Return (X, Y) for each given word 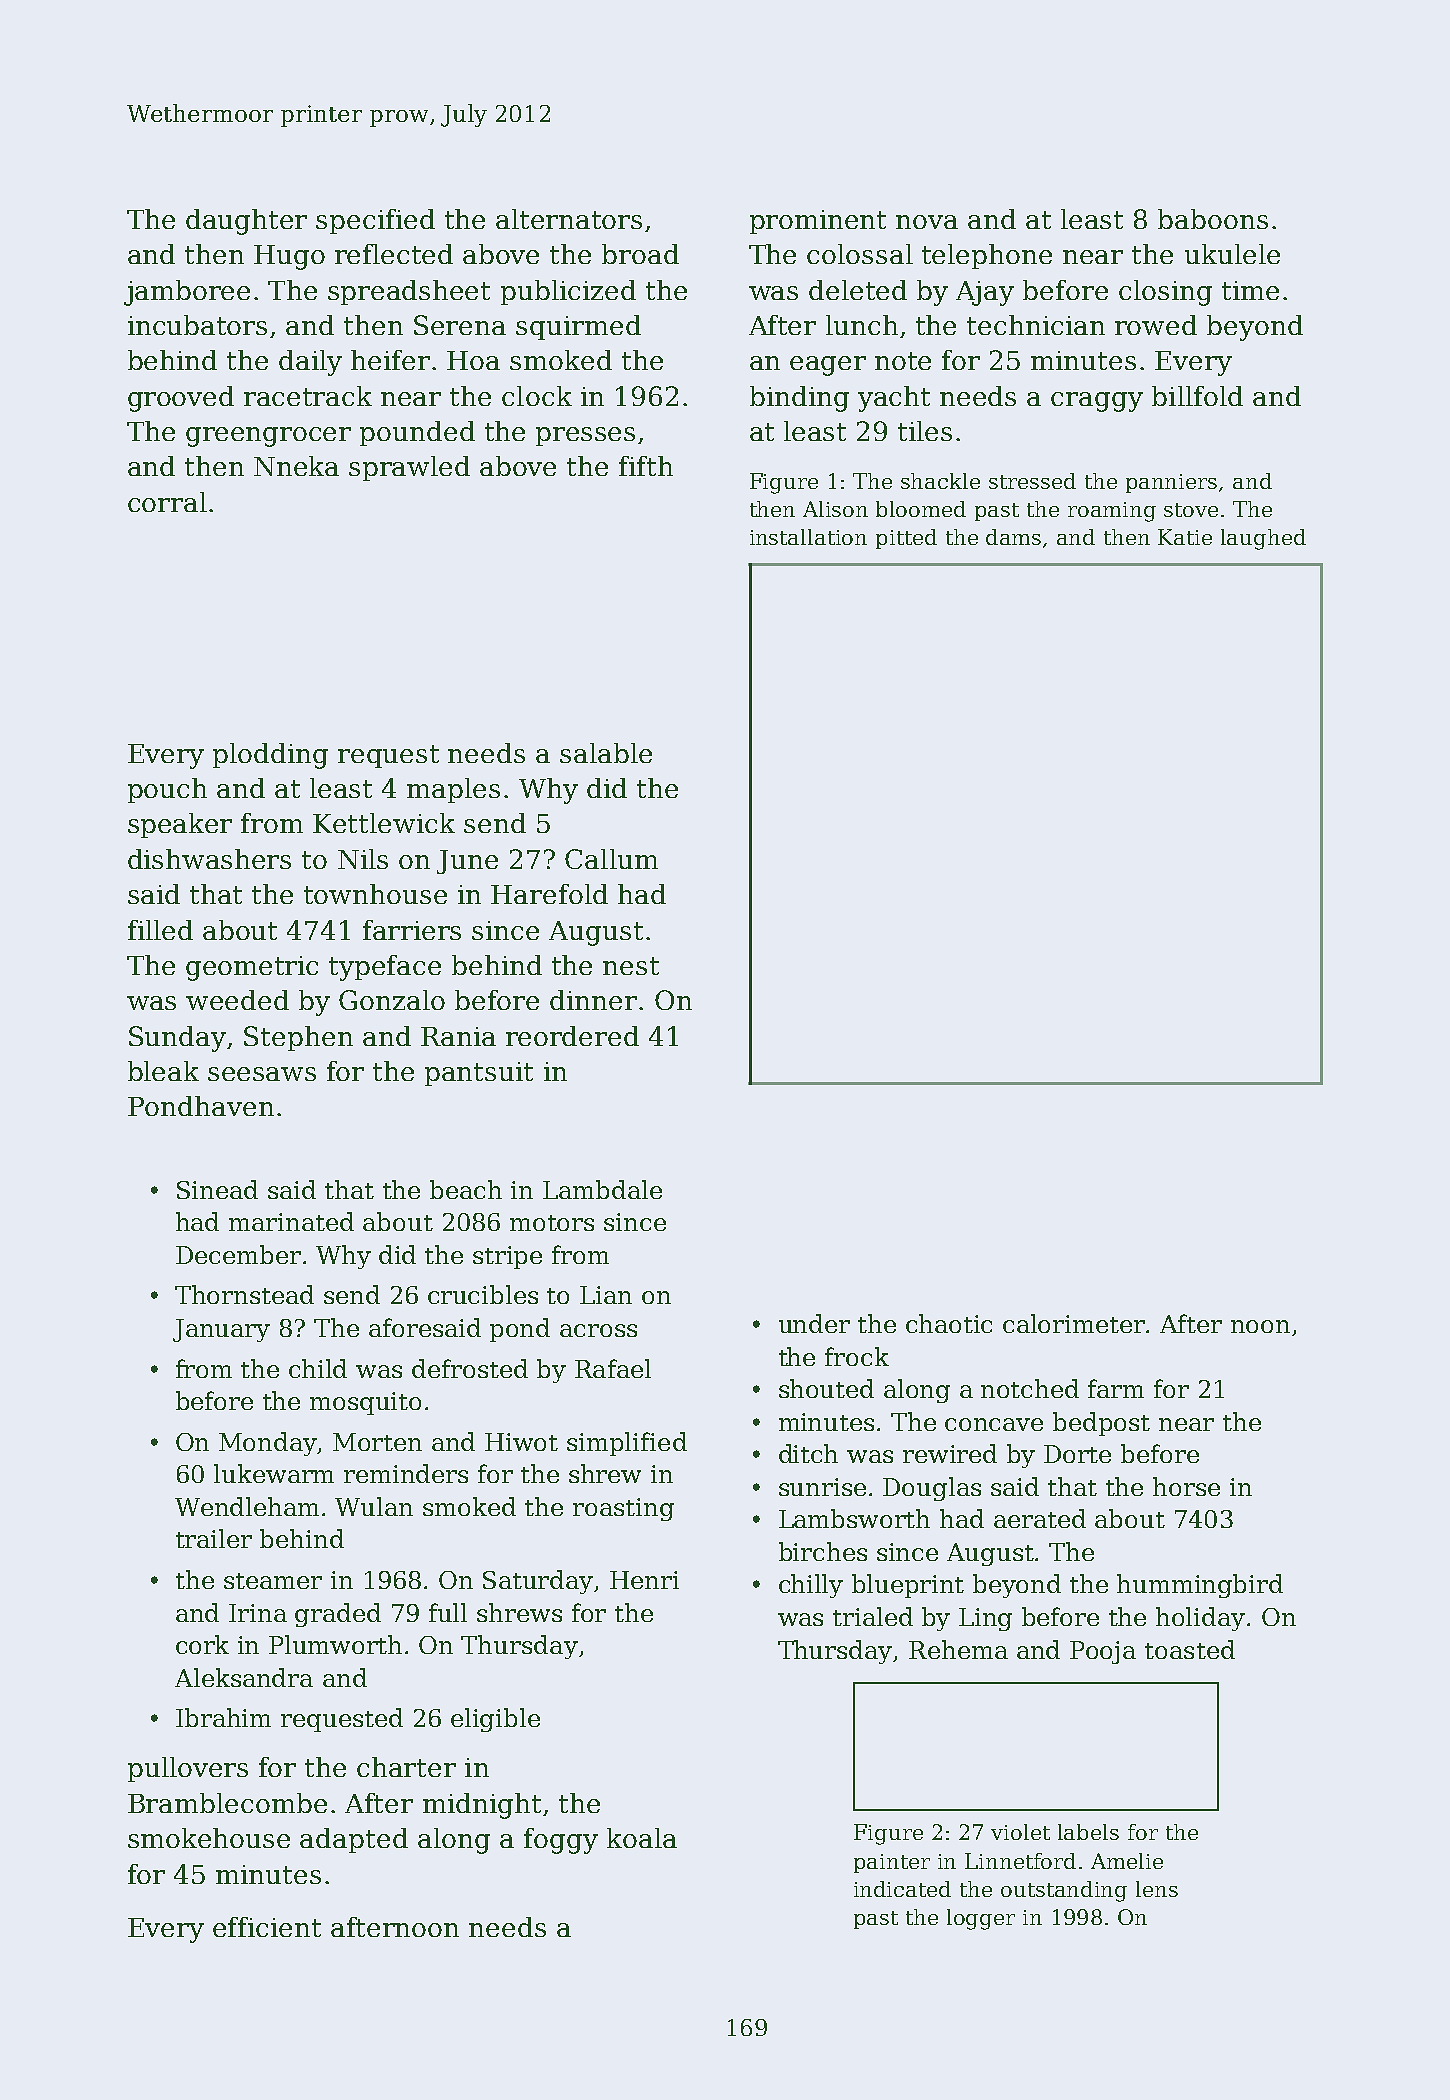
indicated (902, 1889)
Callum (611, 859)
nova (927, 222)
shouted (826, 1388)
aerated (1040, 1518)
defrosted (470, 1368)
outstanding (1064, 1891)
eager (828, 366)
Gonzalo (392, 1000)
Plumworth (335, 1644)
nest (631, 966)
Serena (460, 325)
